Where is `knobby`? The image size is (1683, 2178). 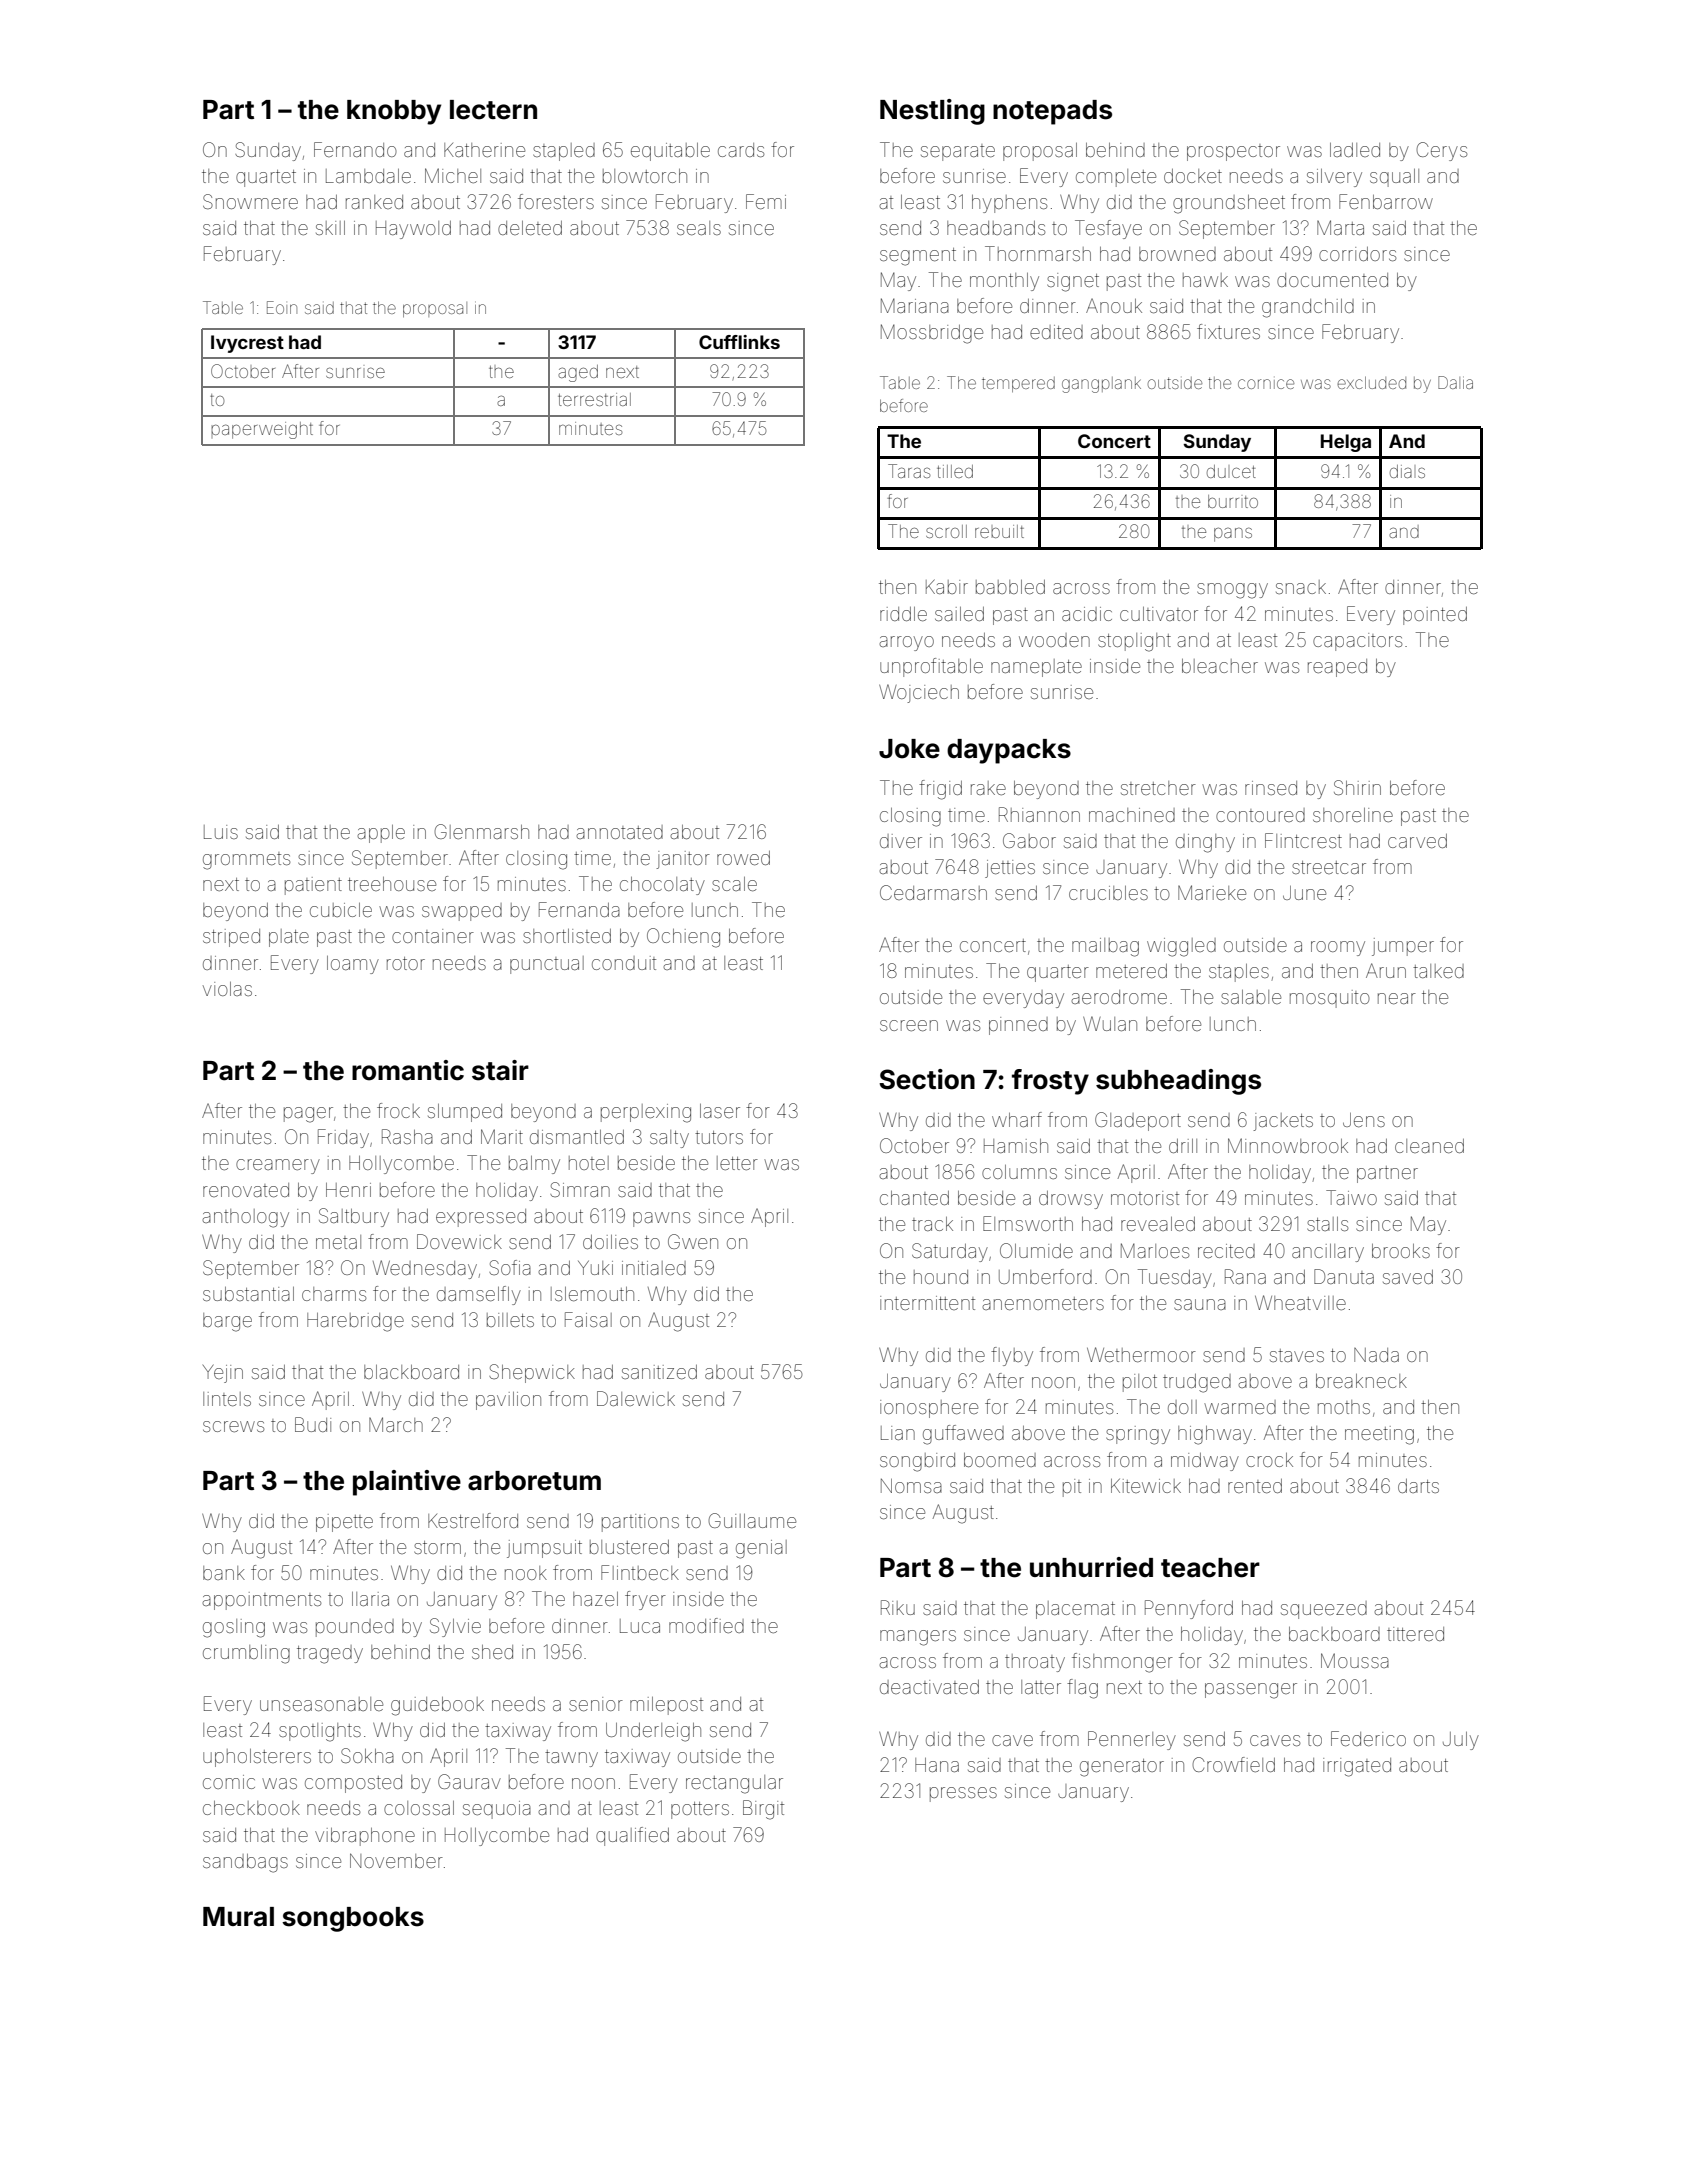 knobby is located at coordinates (394, 112).
